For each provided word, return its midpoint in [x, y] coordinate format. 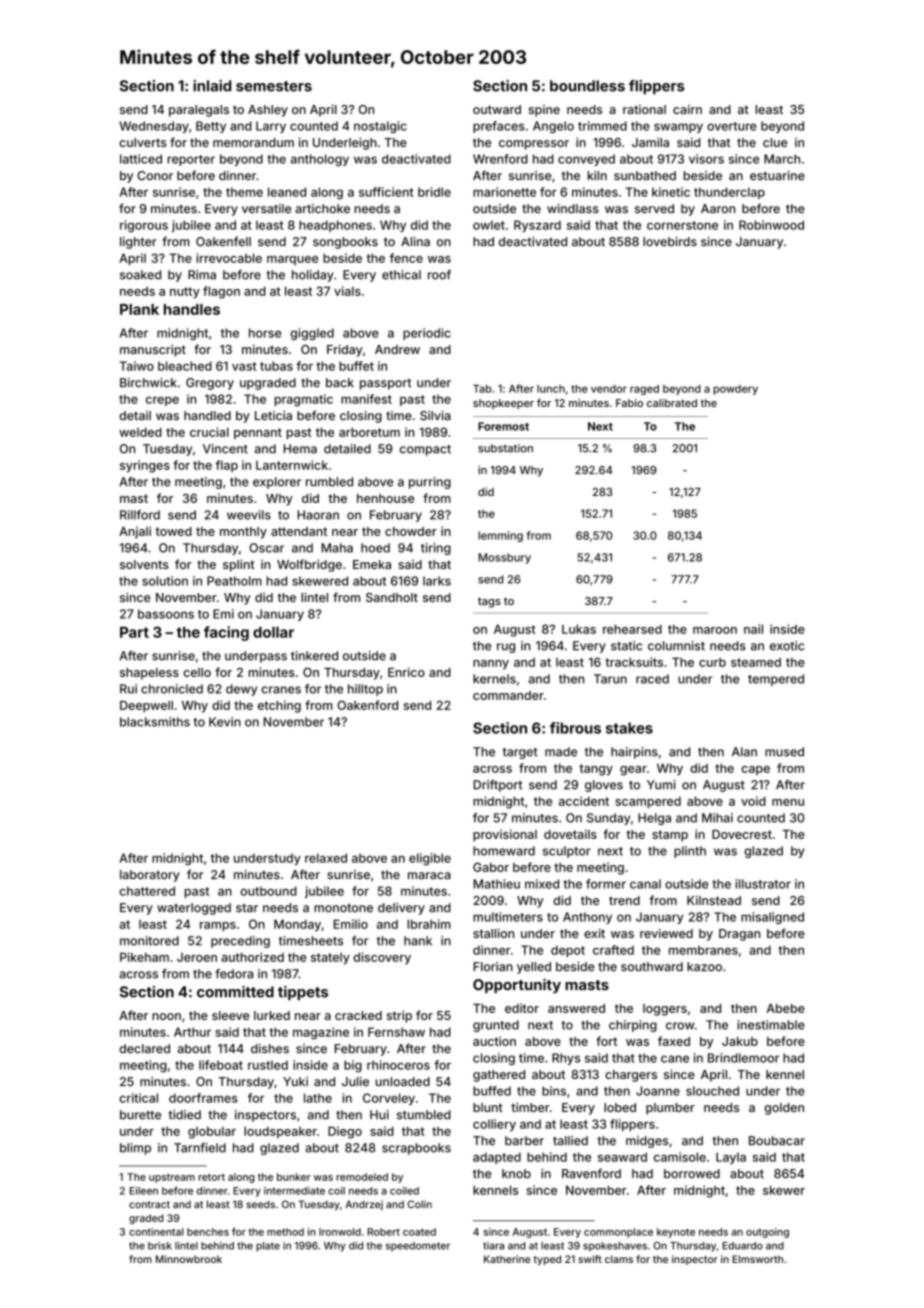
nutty [185, 293]
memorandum [253, 142]
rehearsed [632, 629]
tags [489, 602]
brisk [160, 1245]
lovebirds [670, 242]
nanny [491, 665]
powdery [736, 390]
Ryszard [537, 226]
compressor [534, 145]
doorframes [203, 1098]
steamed [756, 662]
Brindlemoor [743, 1058]
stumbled [424, 1115]
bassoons [166, 614]
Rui [128, 689]
